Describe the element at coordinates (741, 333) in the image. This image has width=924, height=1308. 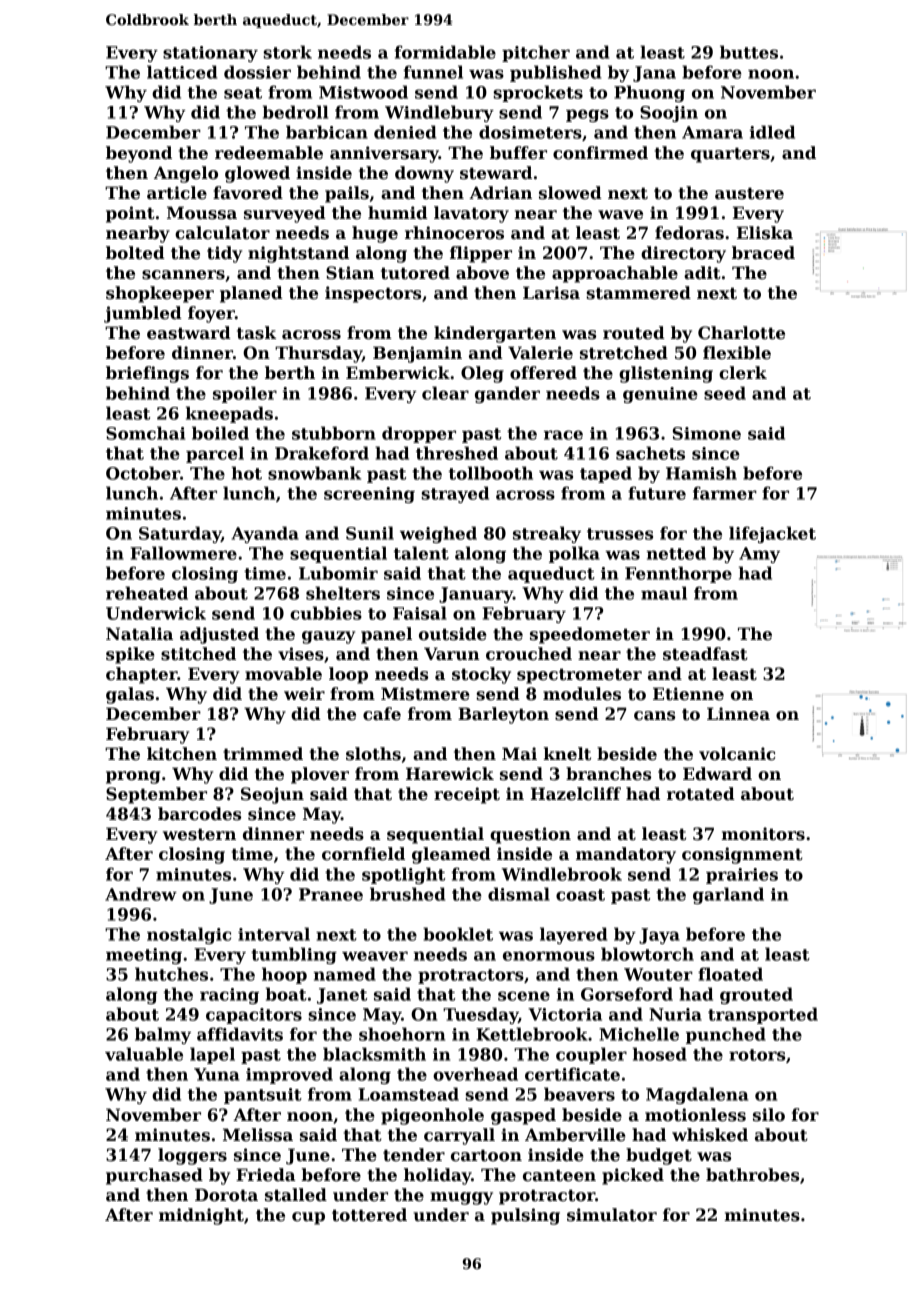
I see `Charlotte` at that location.
